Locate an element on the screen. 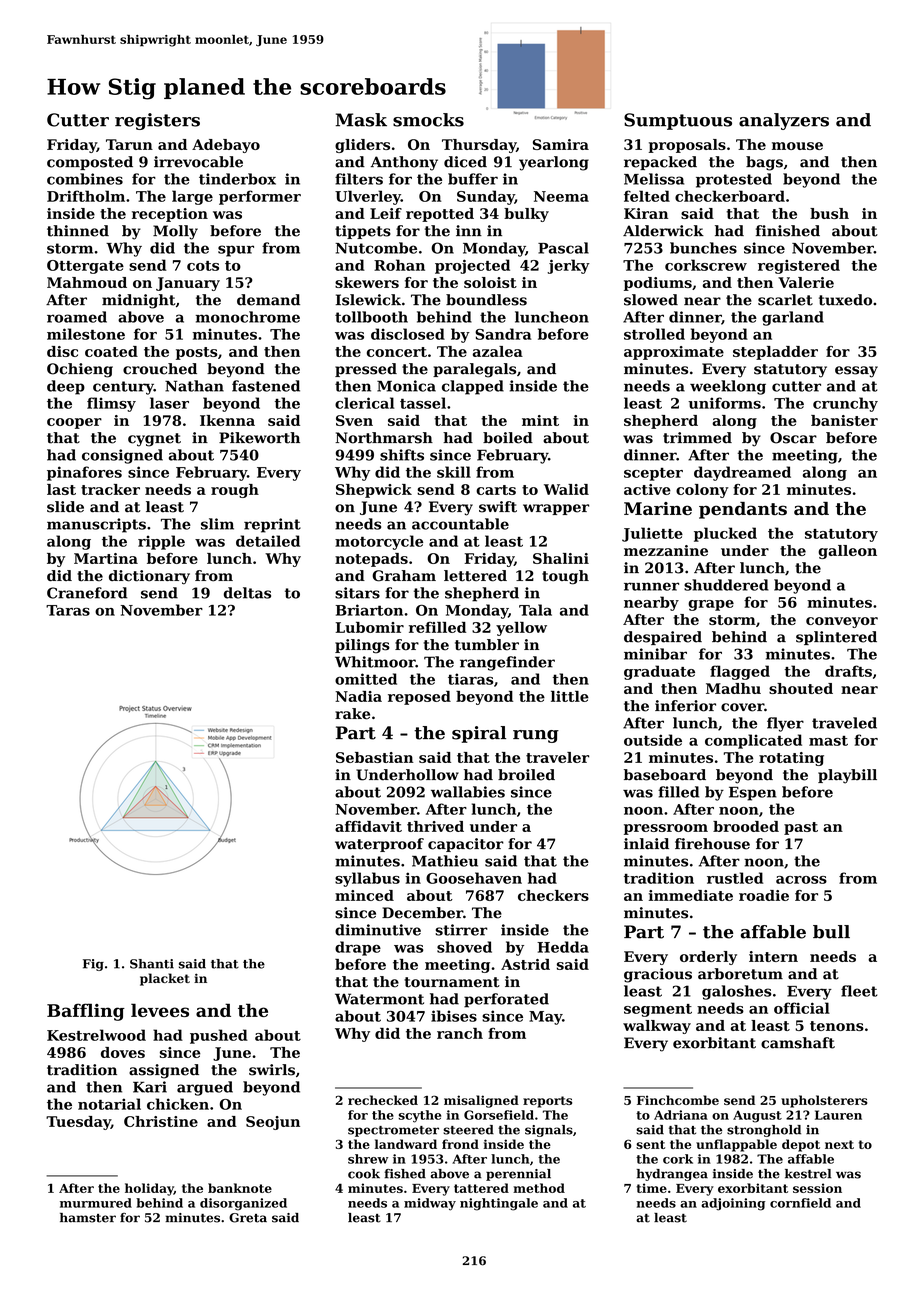 This screenshot has height=1308, width=924. yellow is located at coordinates (521, 629).
